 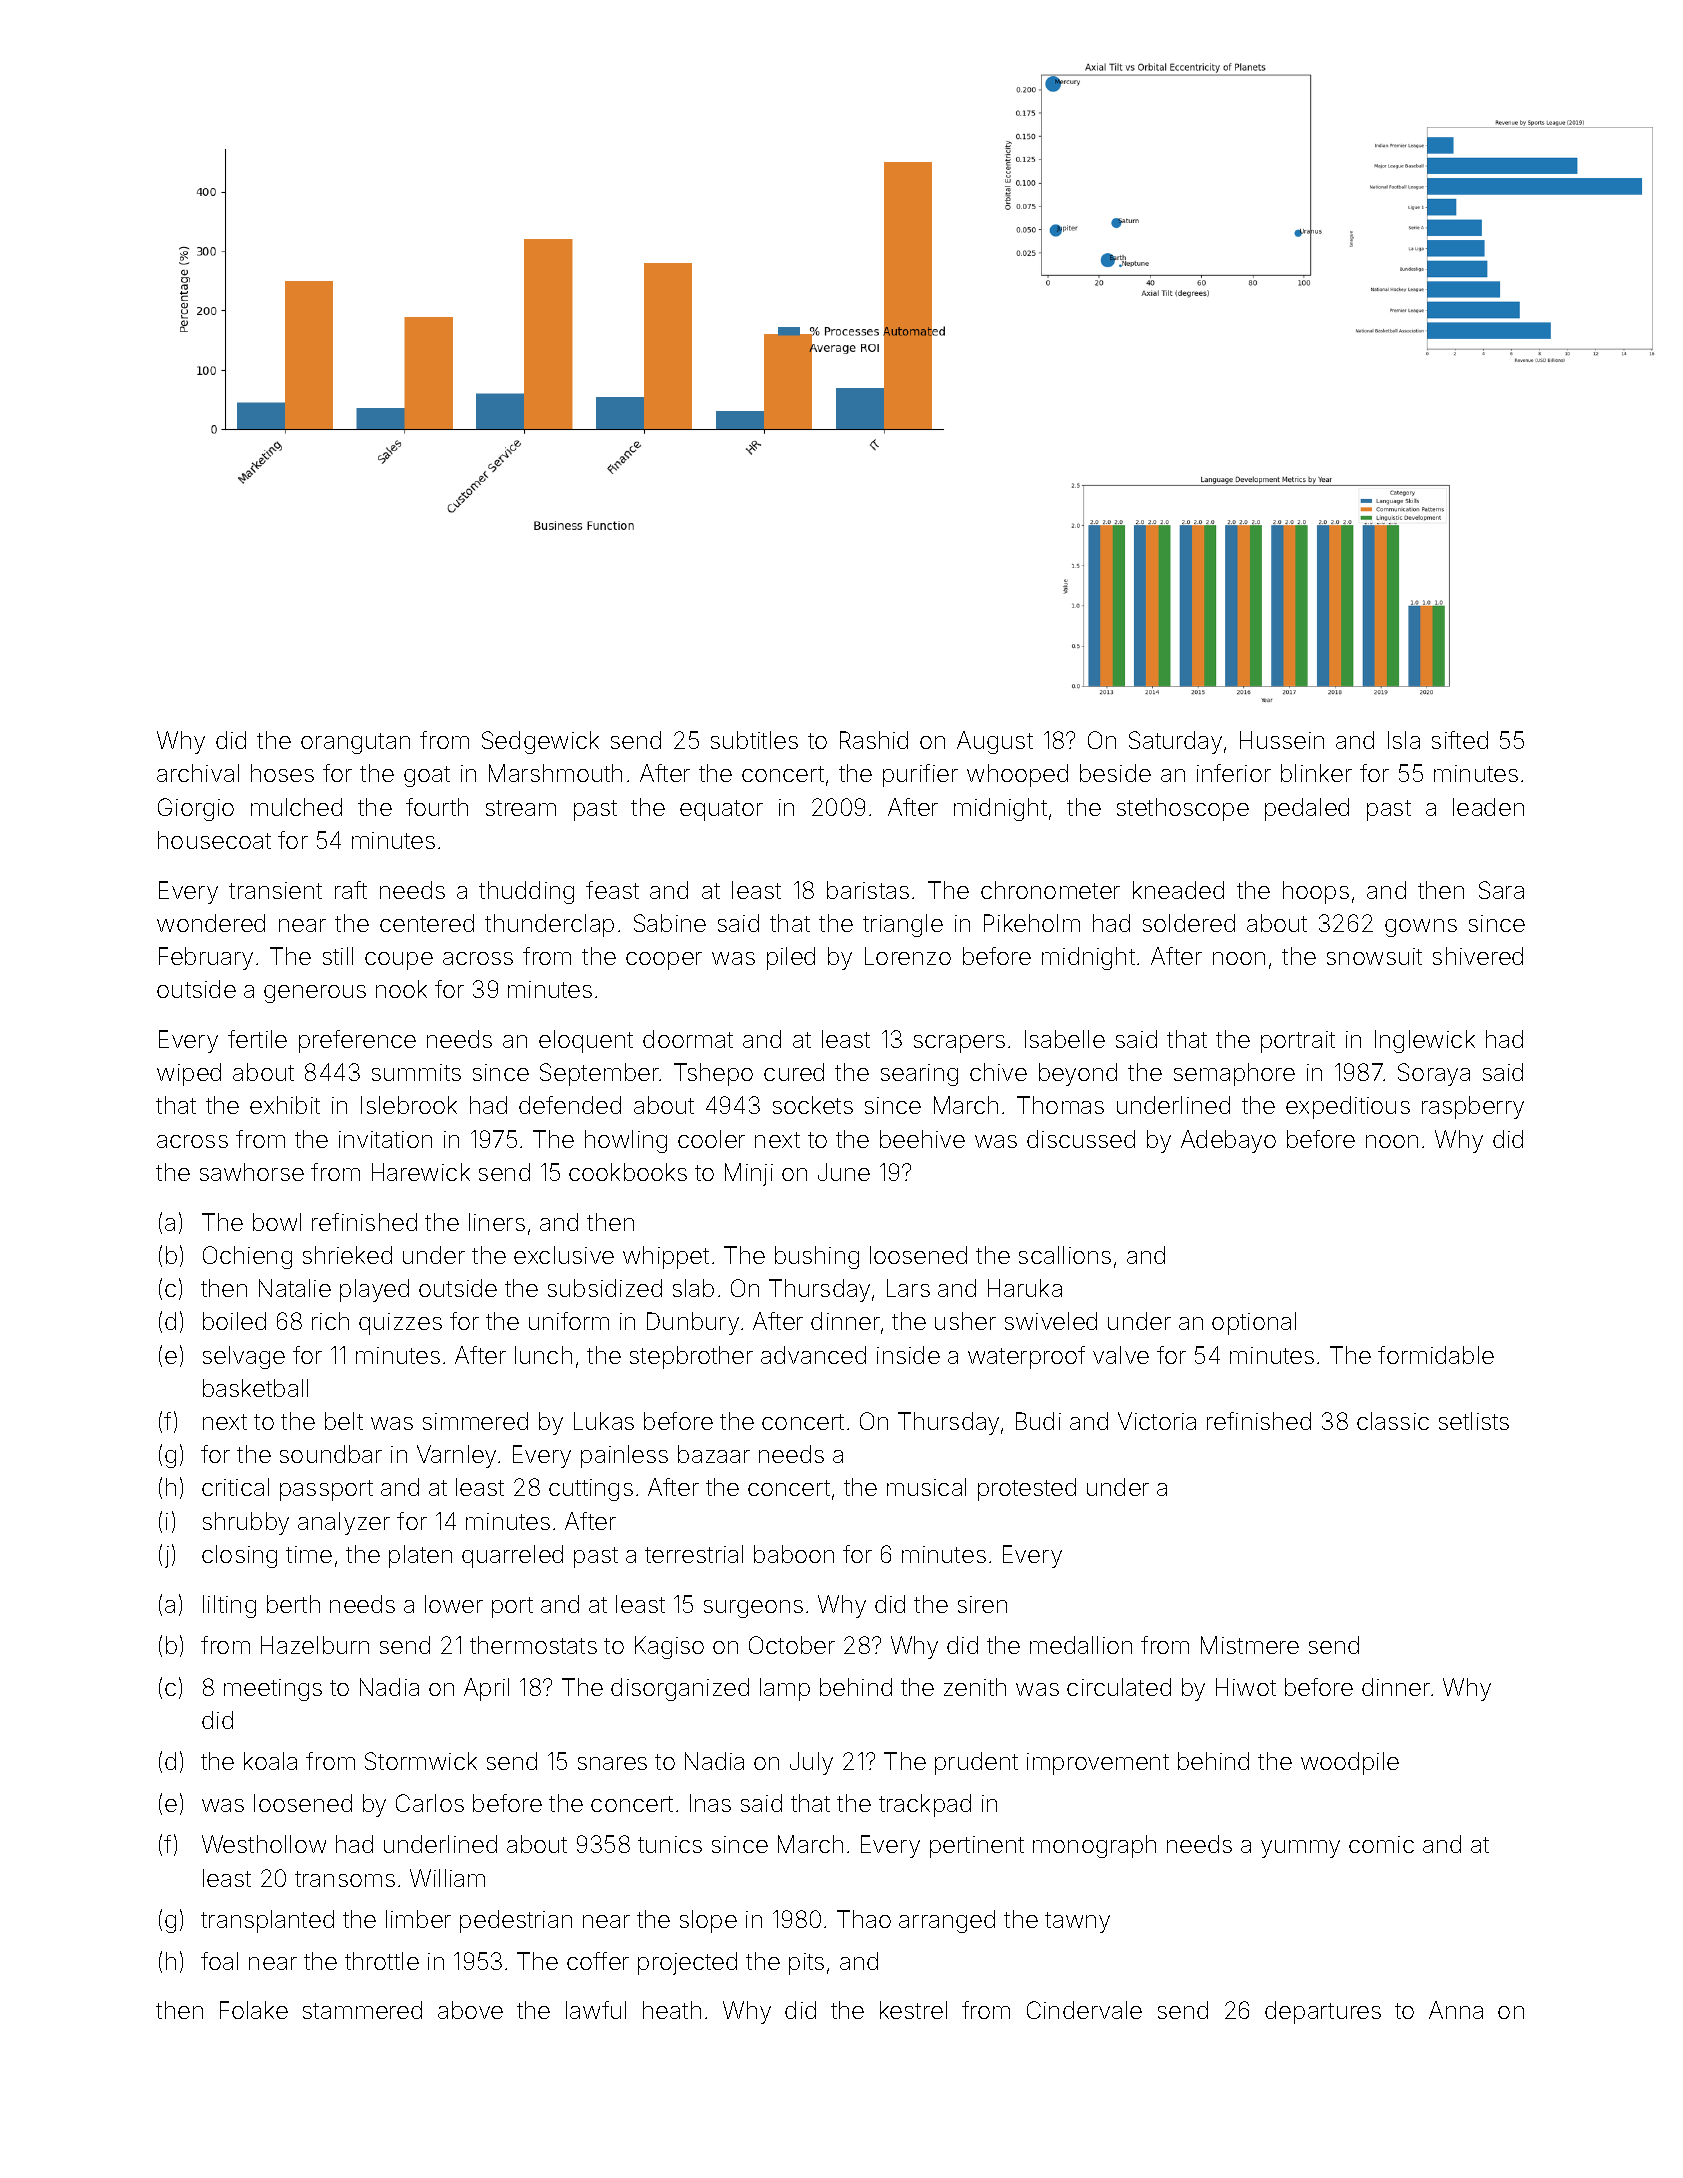 What do you see at coordinates (749, 1174) in the document?
I see `Minji` at bounding box center [749, 1174].
